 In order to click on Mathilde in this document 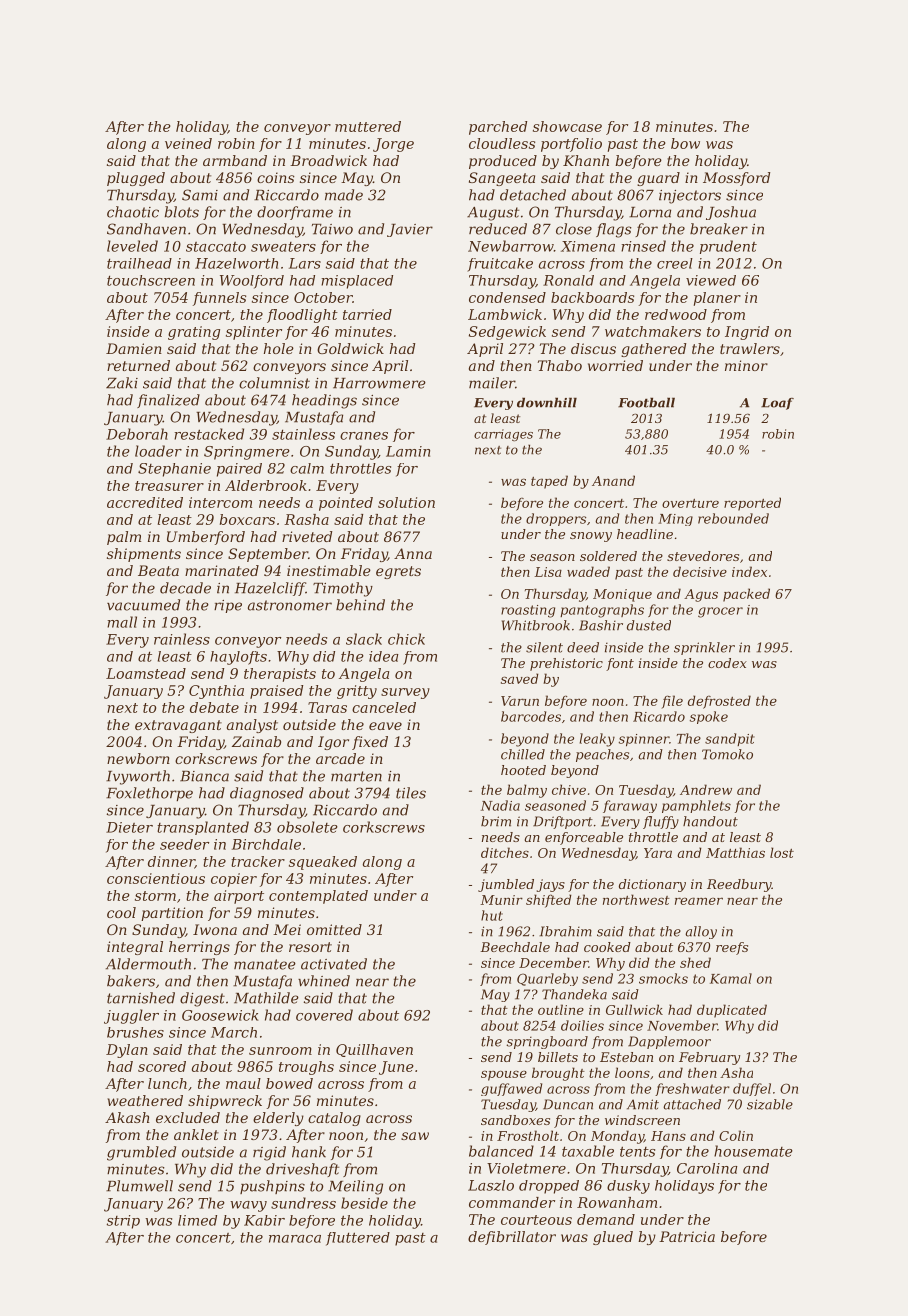, I will do `click(266, 998)`.
